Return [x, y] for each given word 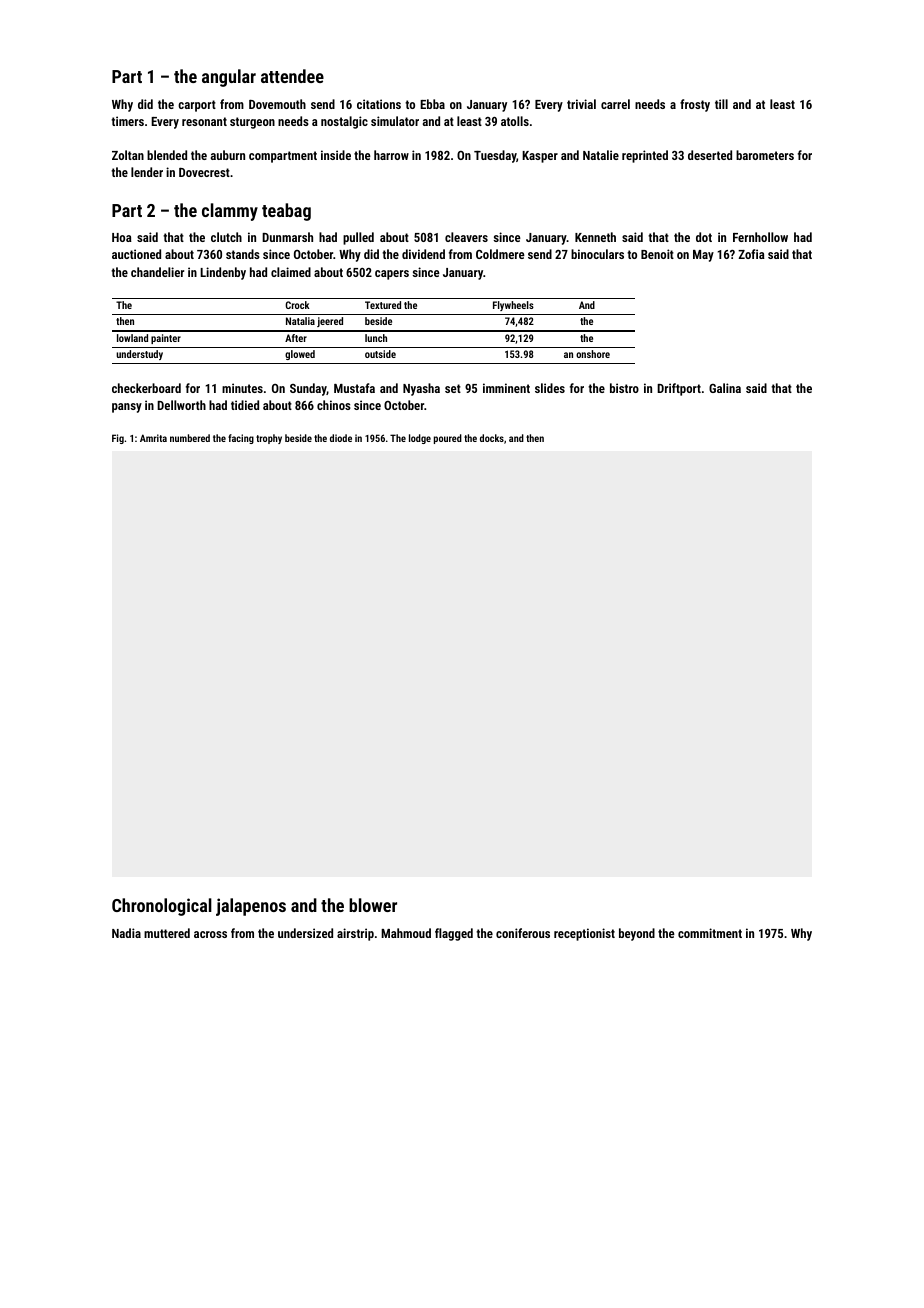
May [703, 256]
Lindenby [223, 273]
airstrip [355, 934]
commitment [710, 933]
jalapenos [251, 907]
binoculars [597, 254]
